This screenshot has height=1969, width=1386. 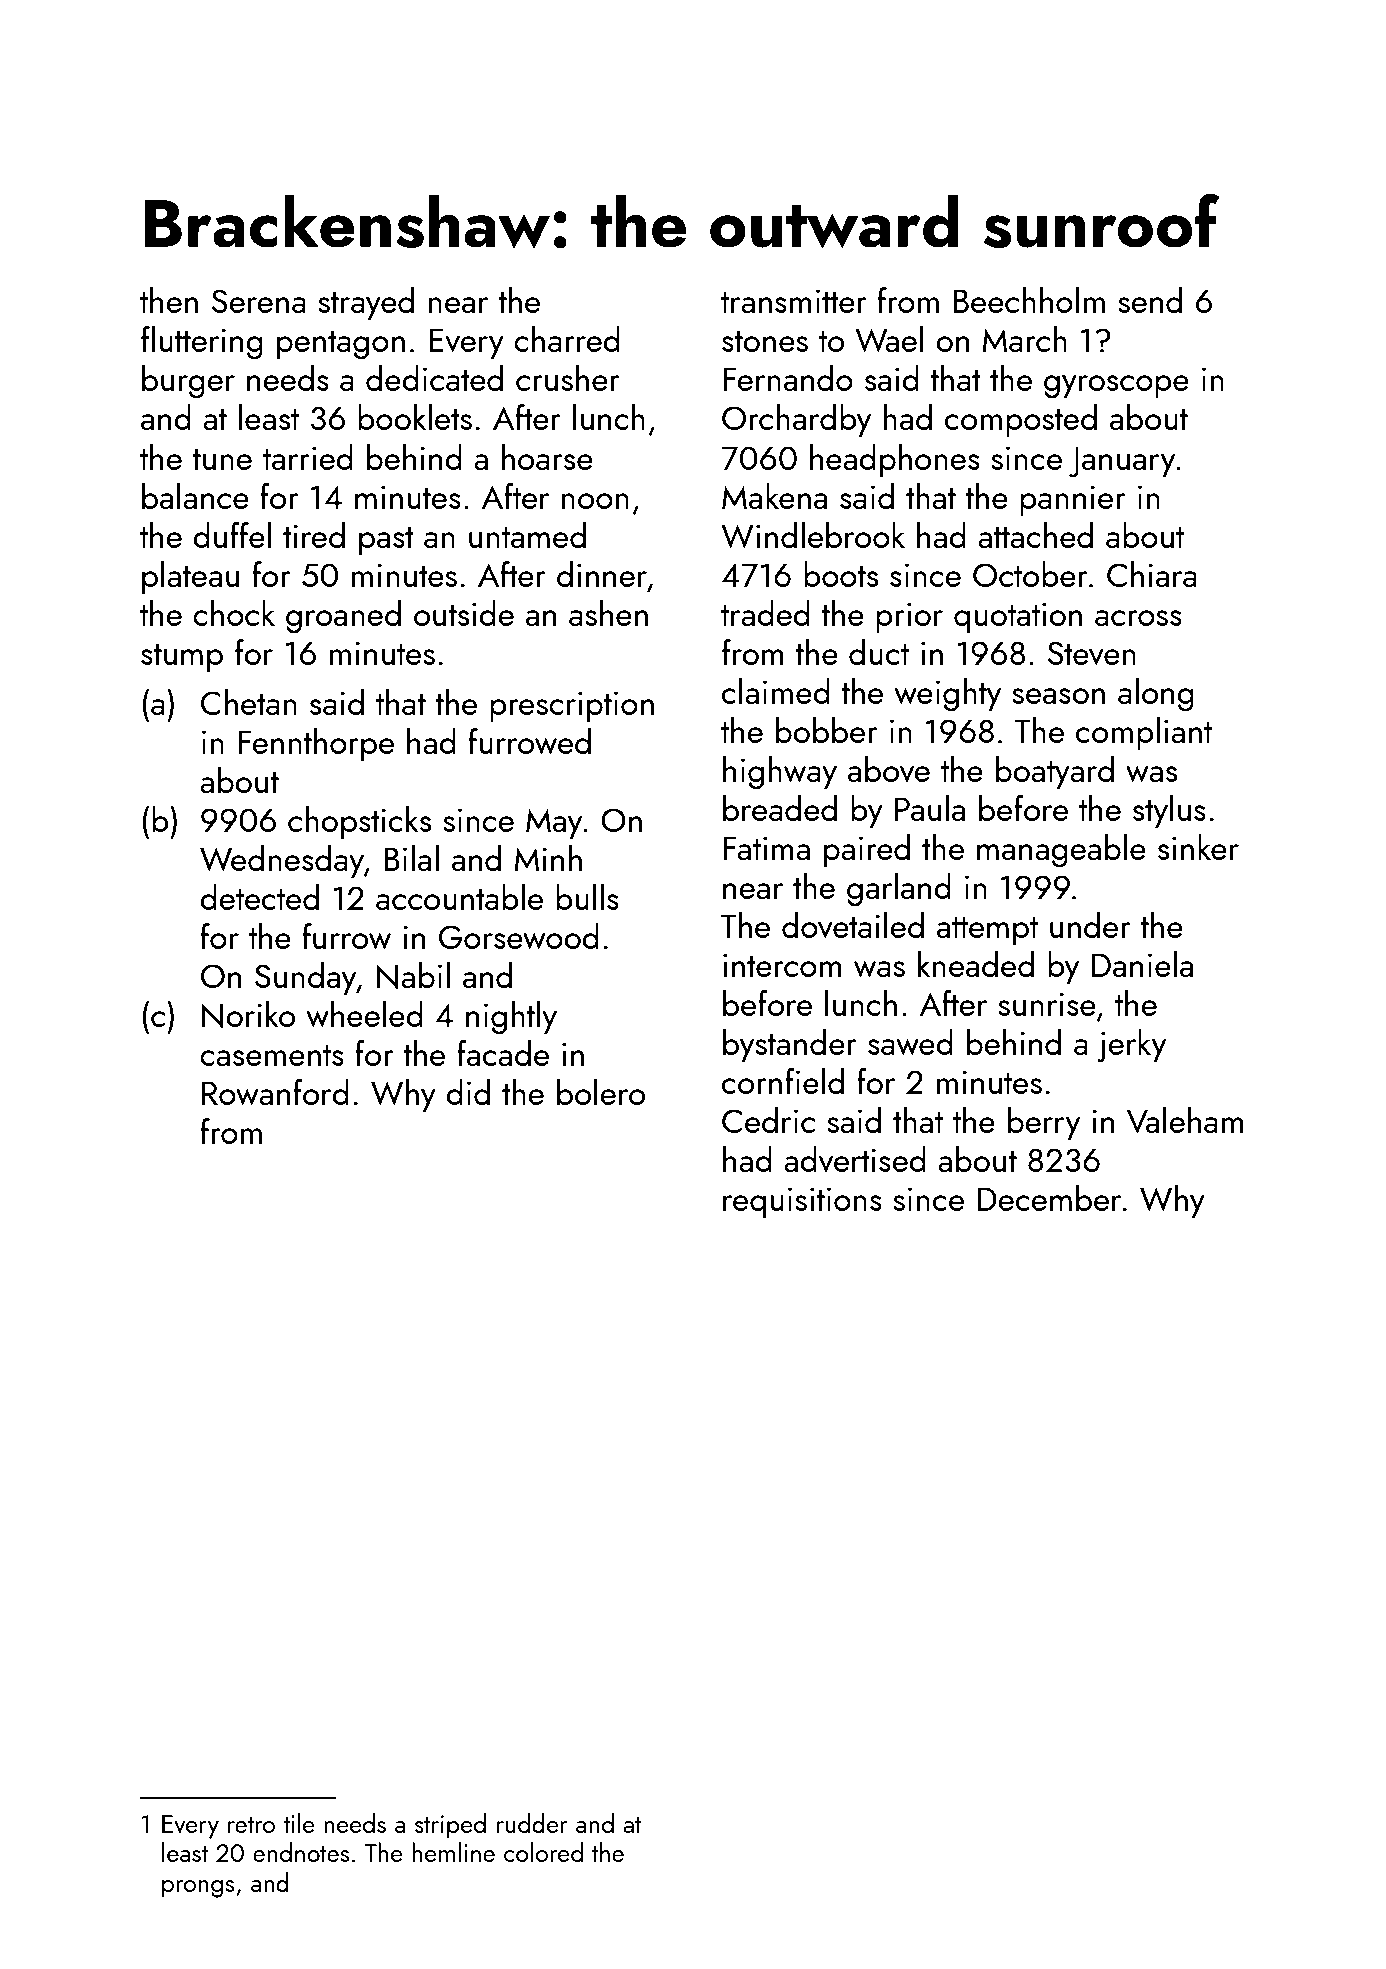 What do you see at coordinates (169, 300) in the screenshot?
I see `then` at bounding box center [169, 300].
